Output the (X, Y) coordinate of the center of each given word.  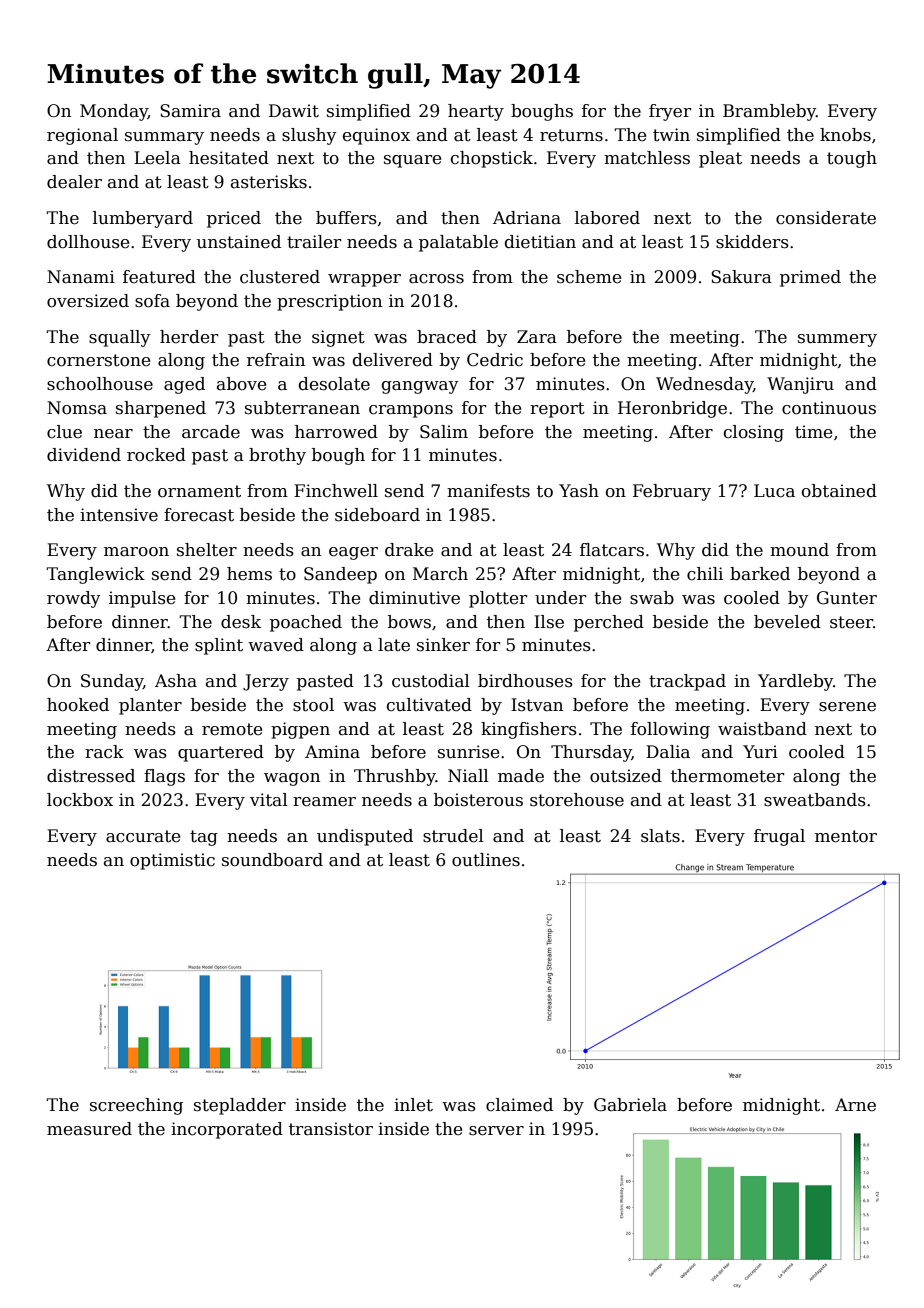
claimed (519, 1105)
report (557, 410)
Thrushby (395, 777)
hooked (78, 705)
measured (89, 1129)
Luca (774, 491)
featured (159, 277)
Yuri (760, 751)
